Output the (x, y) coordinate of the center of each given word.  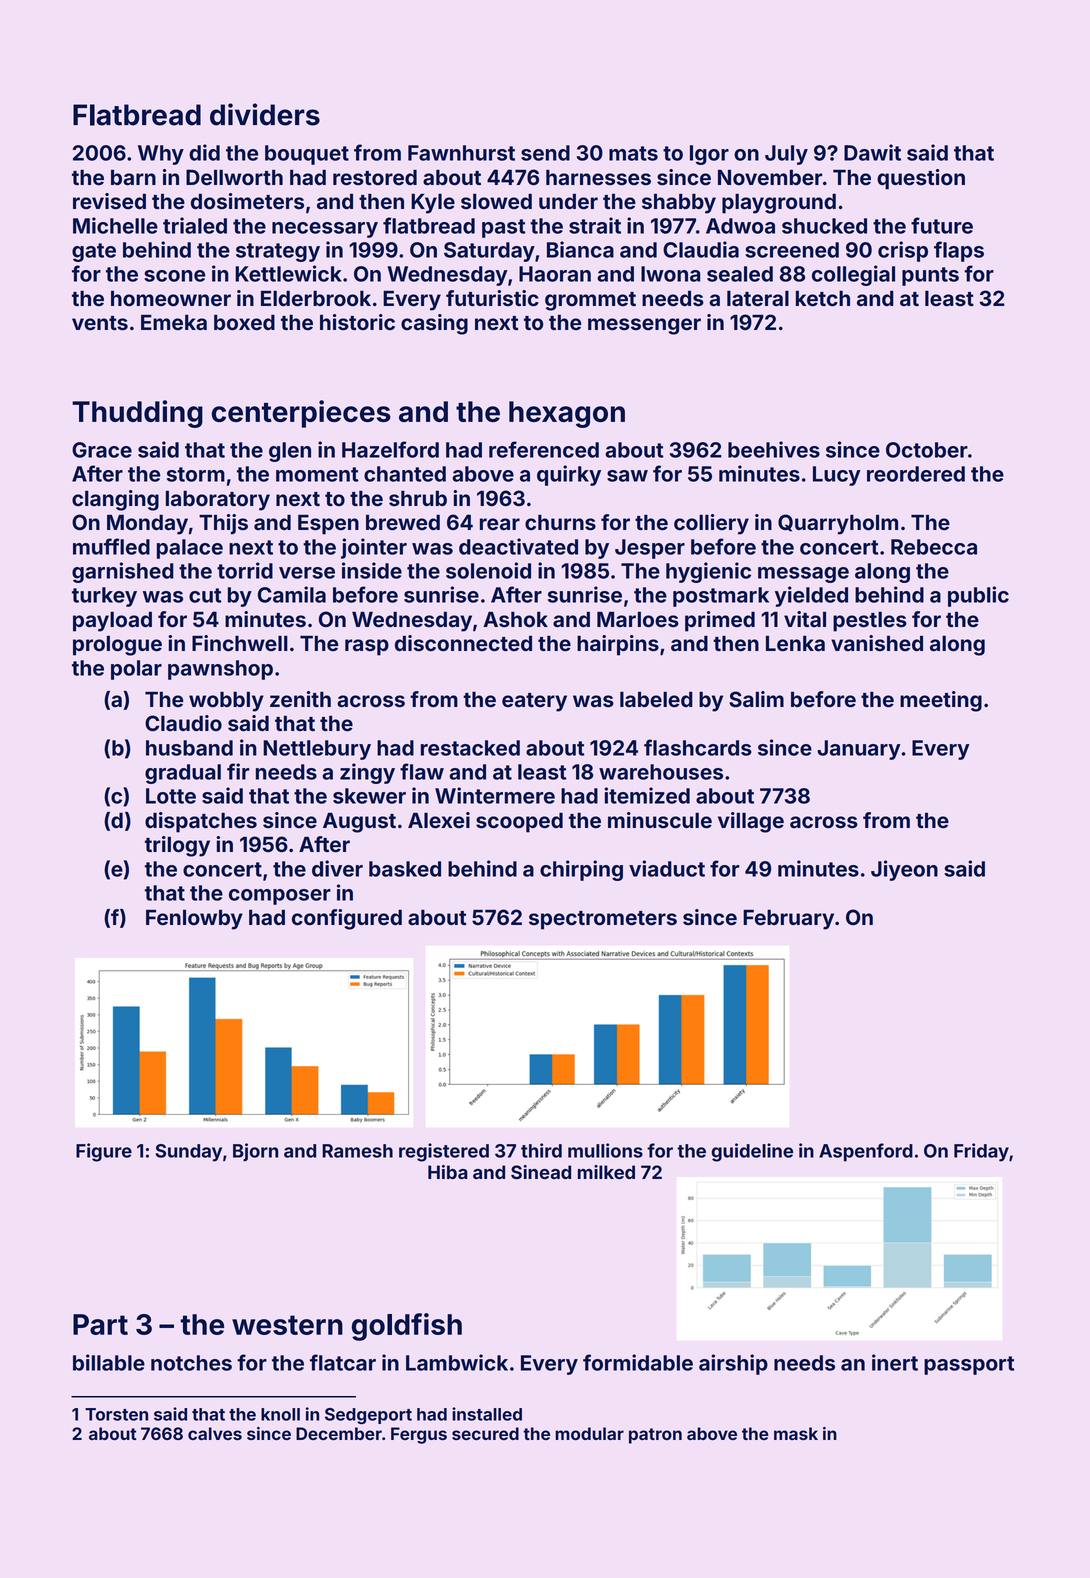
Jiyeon (904, 870)
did (204, 152)
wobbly (226, 702)
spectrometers (603, 920)
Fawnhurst (461, 153)
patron (655, 1436)
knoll (280, 1414)
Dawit (872, 152)
